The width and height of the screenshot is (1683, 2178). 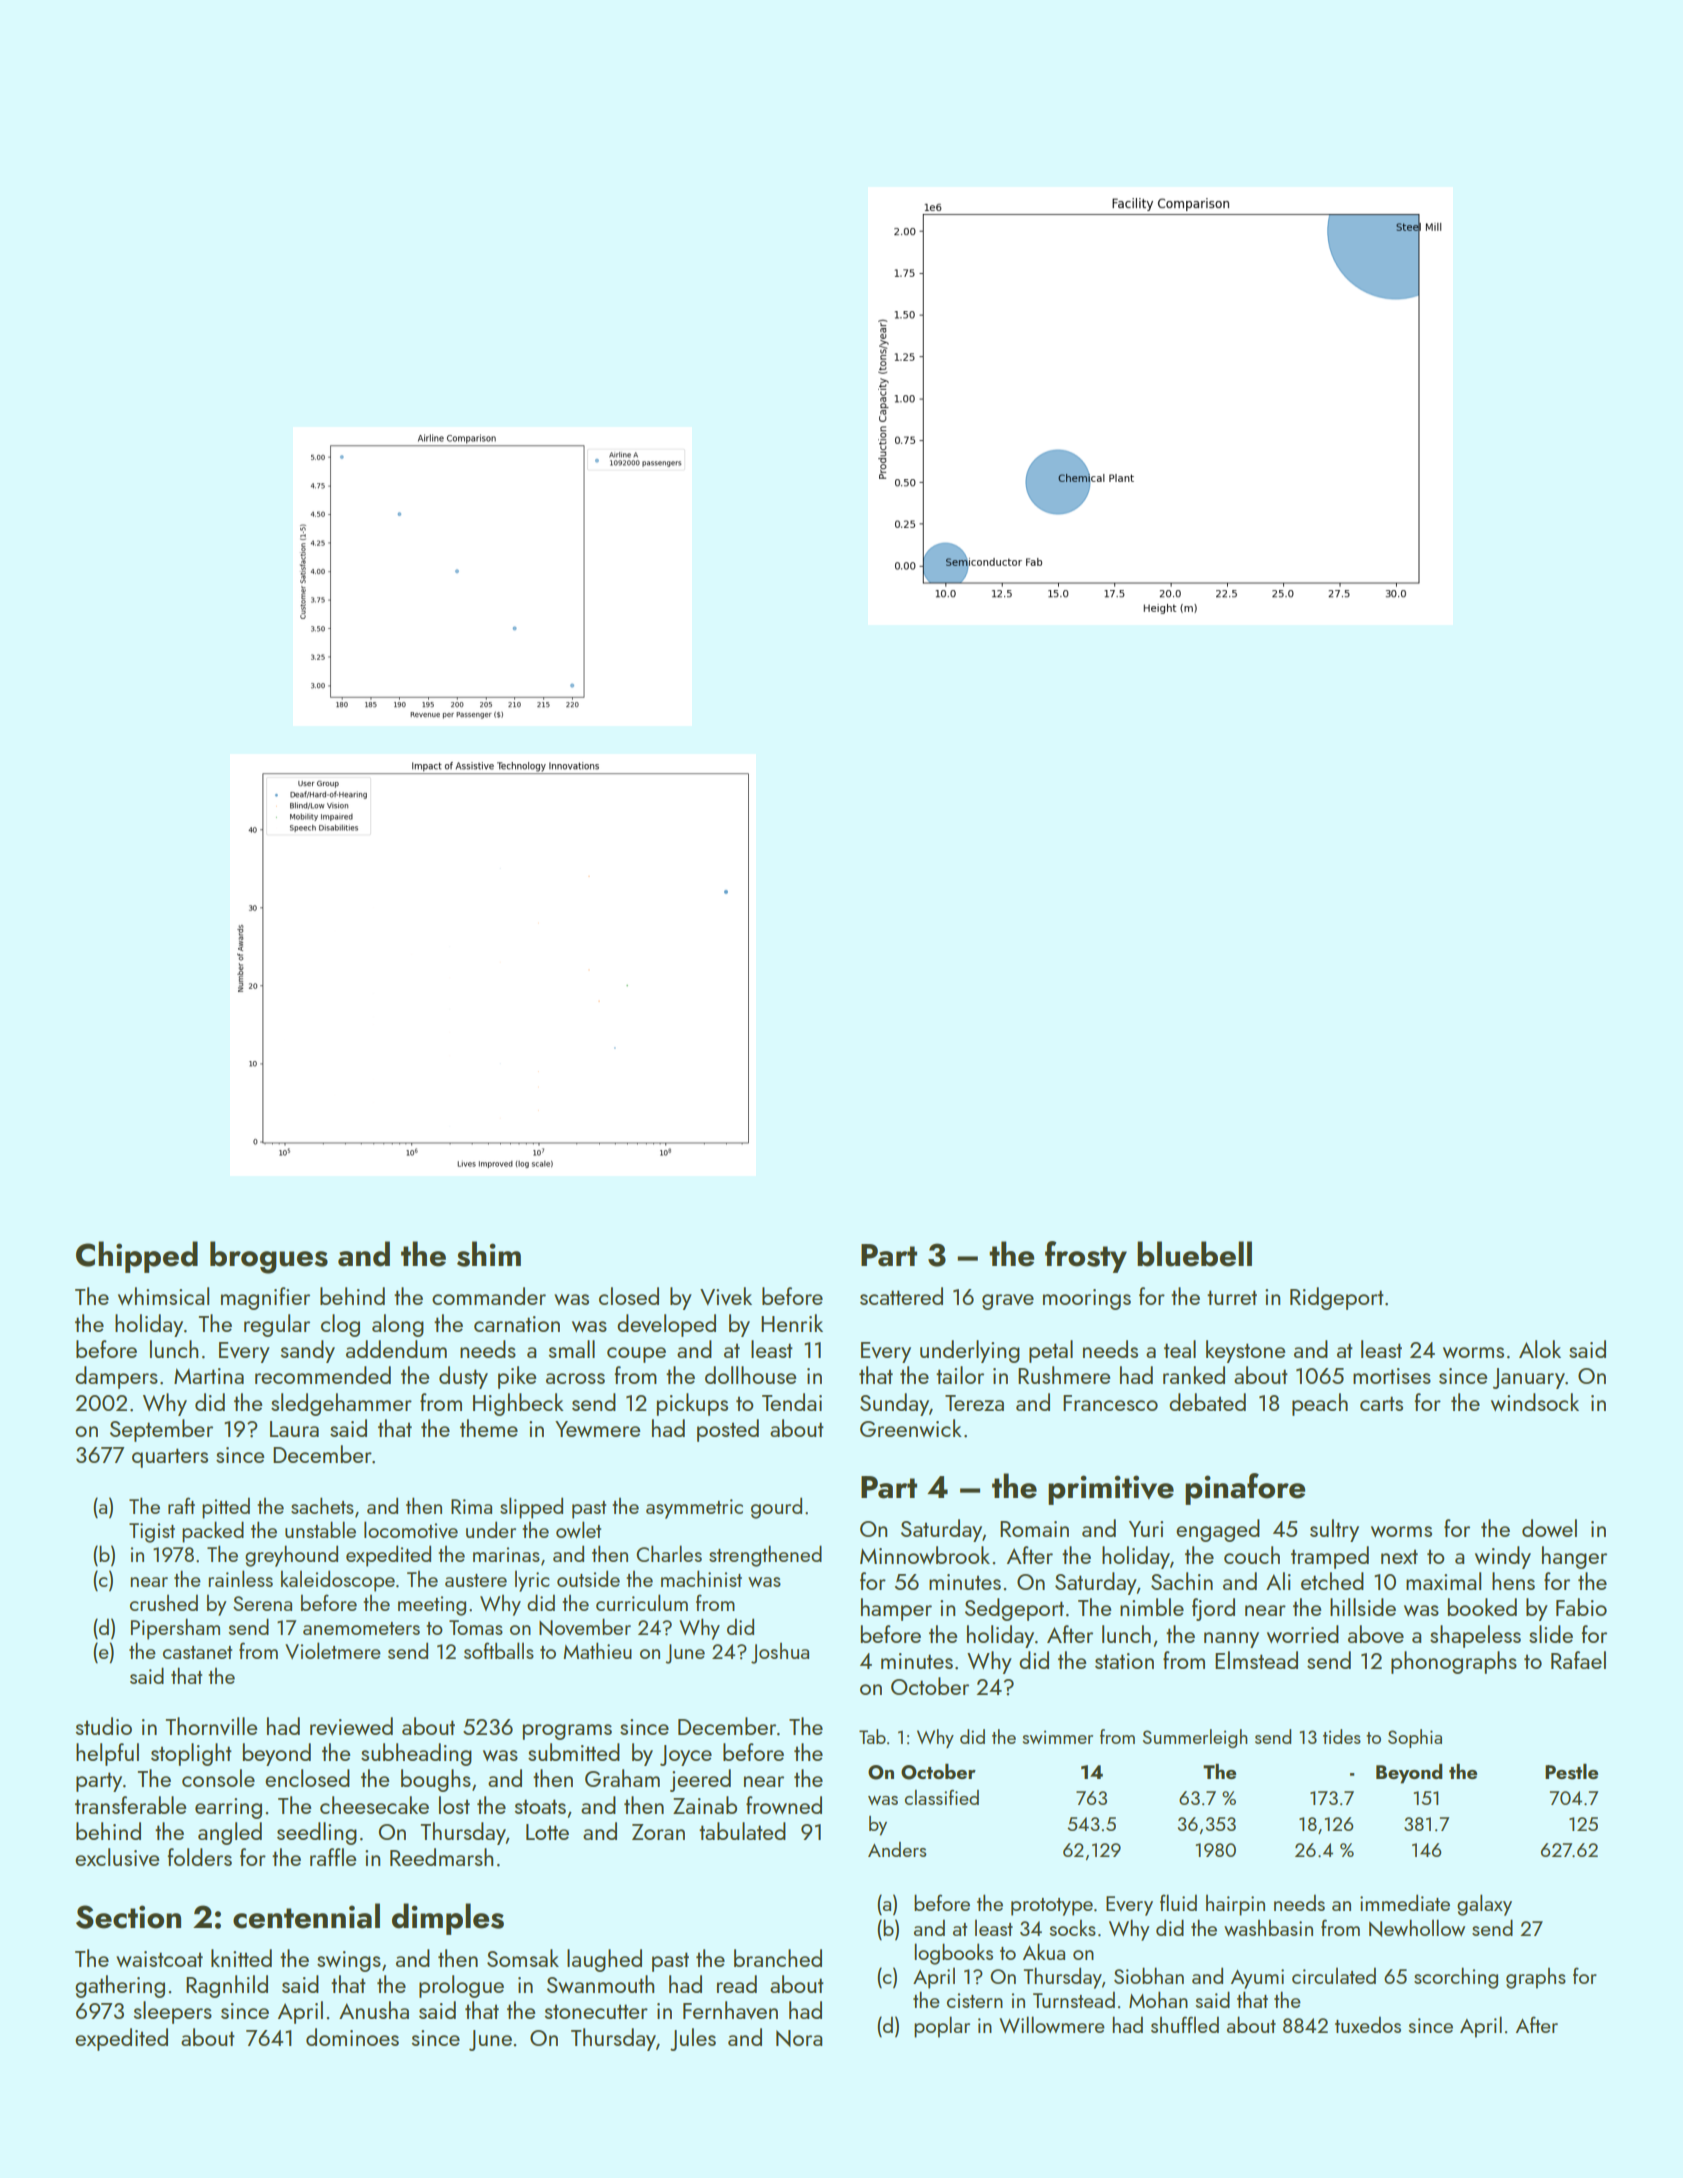 What do you see at coordinates (128, 1917) in the screenshot?
I see `Section` at bounding box center [128, 1917].
